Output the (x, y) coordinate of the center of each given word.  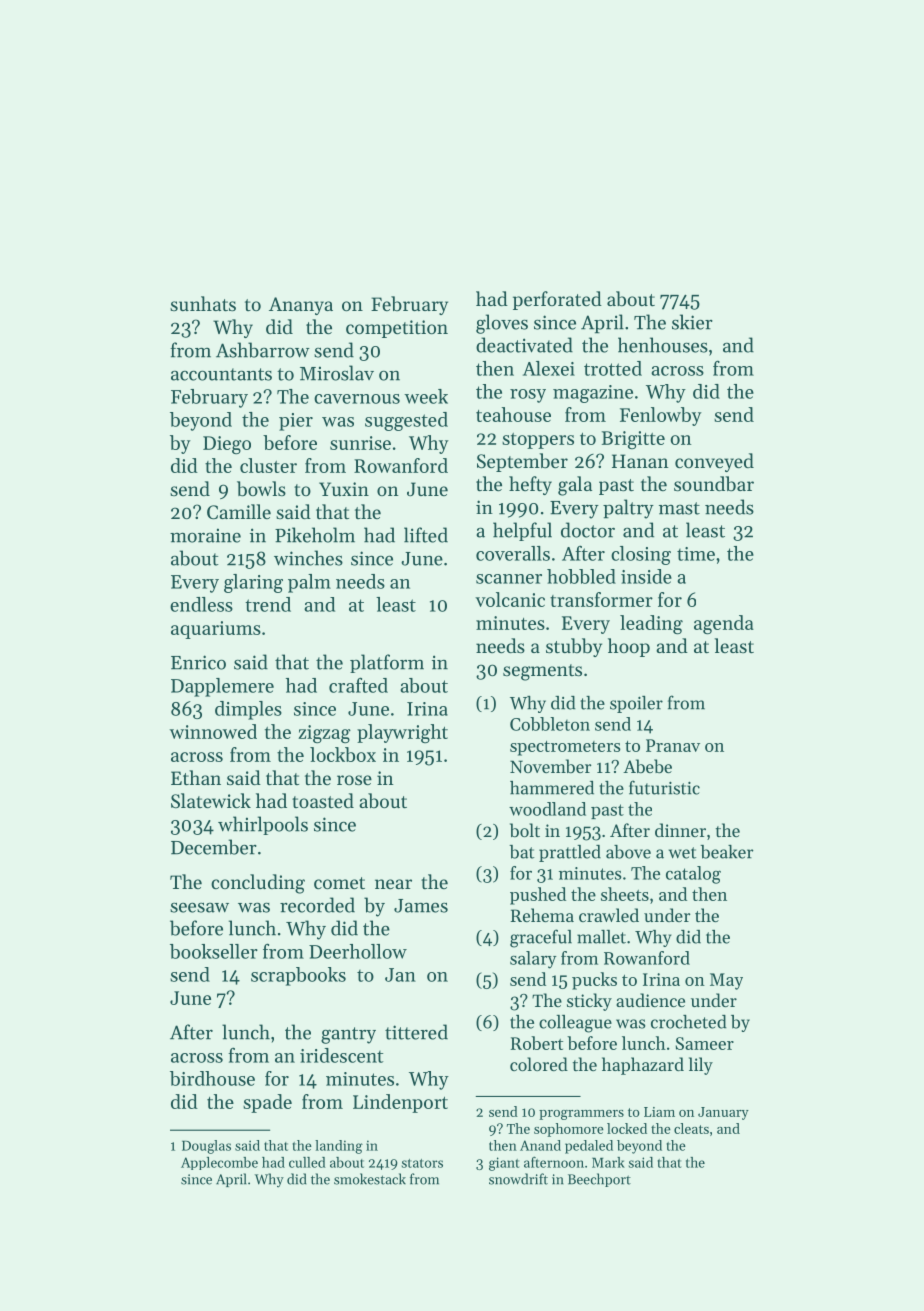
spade (267, 1103)
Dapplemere (222, 687)
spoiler (636, 704)
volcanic (510, 599)
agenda (724, 624)
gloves (502, 324)
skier (692, 322)
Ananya (301, 306)
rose (354, 780)
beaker (727, 852)
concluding (258, 884)
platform (387, 663)
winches (308, 558)
